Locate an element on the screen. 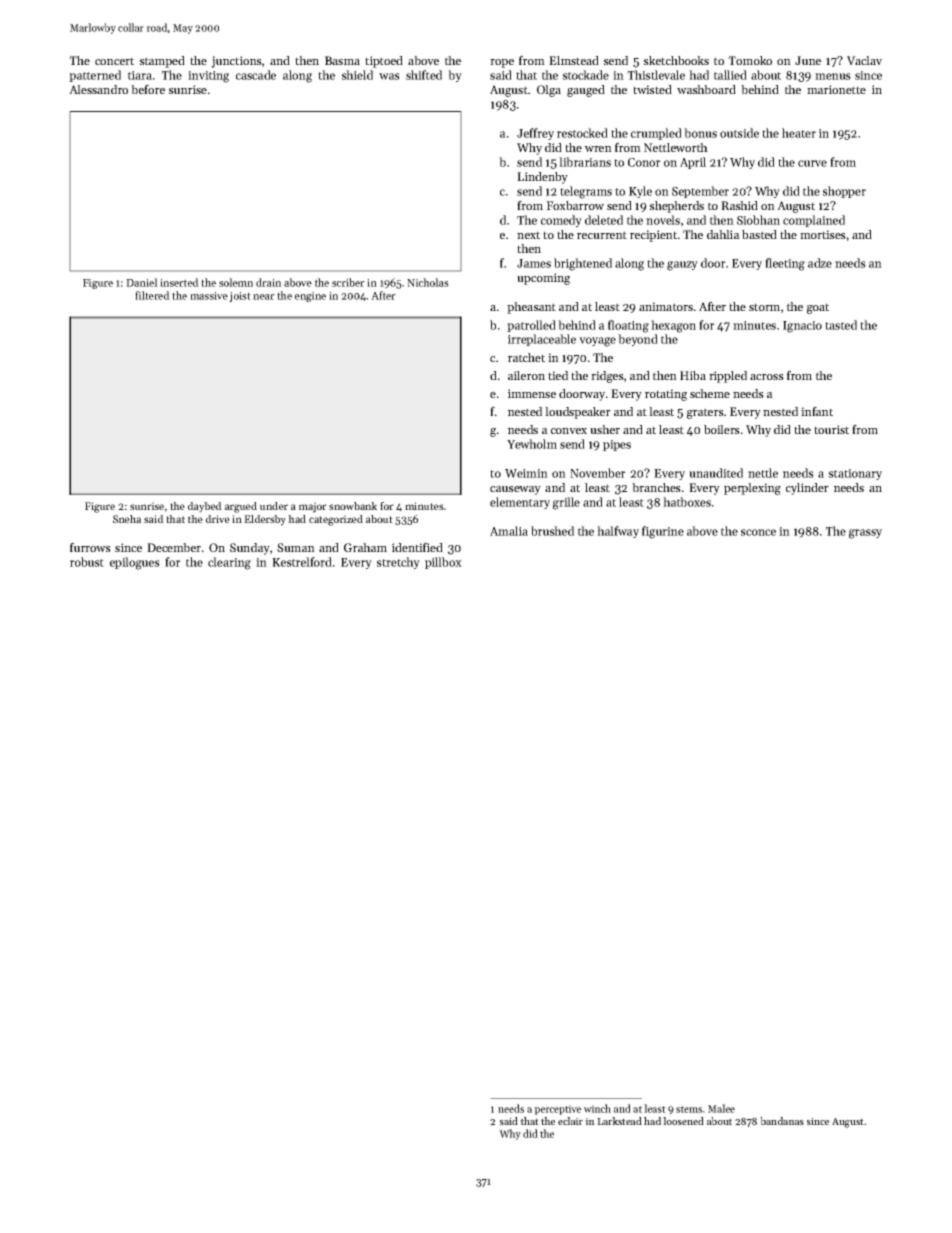  shield is located at coordinates (357, 75).
